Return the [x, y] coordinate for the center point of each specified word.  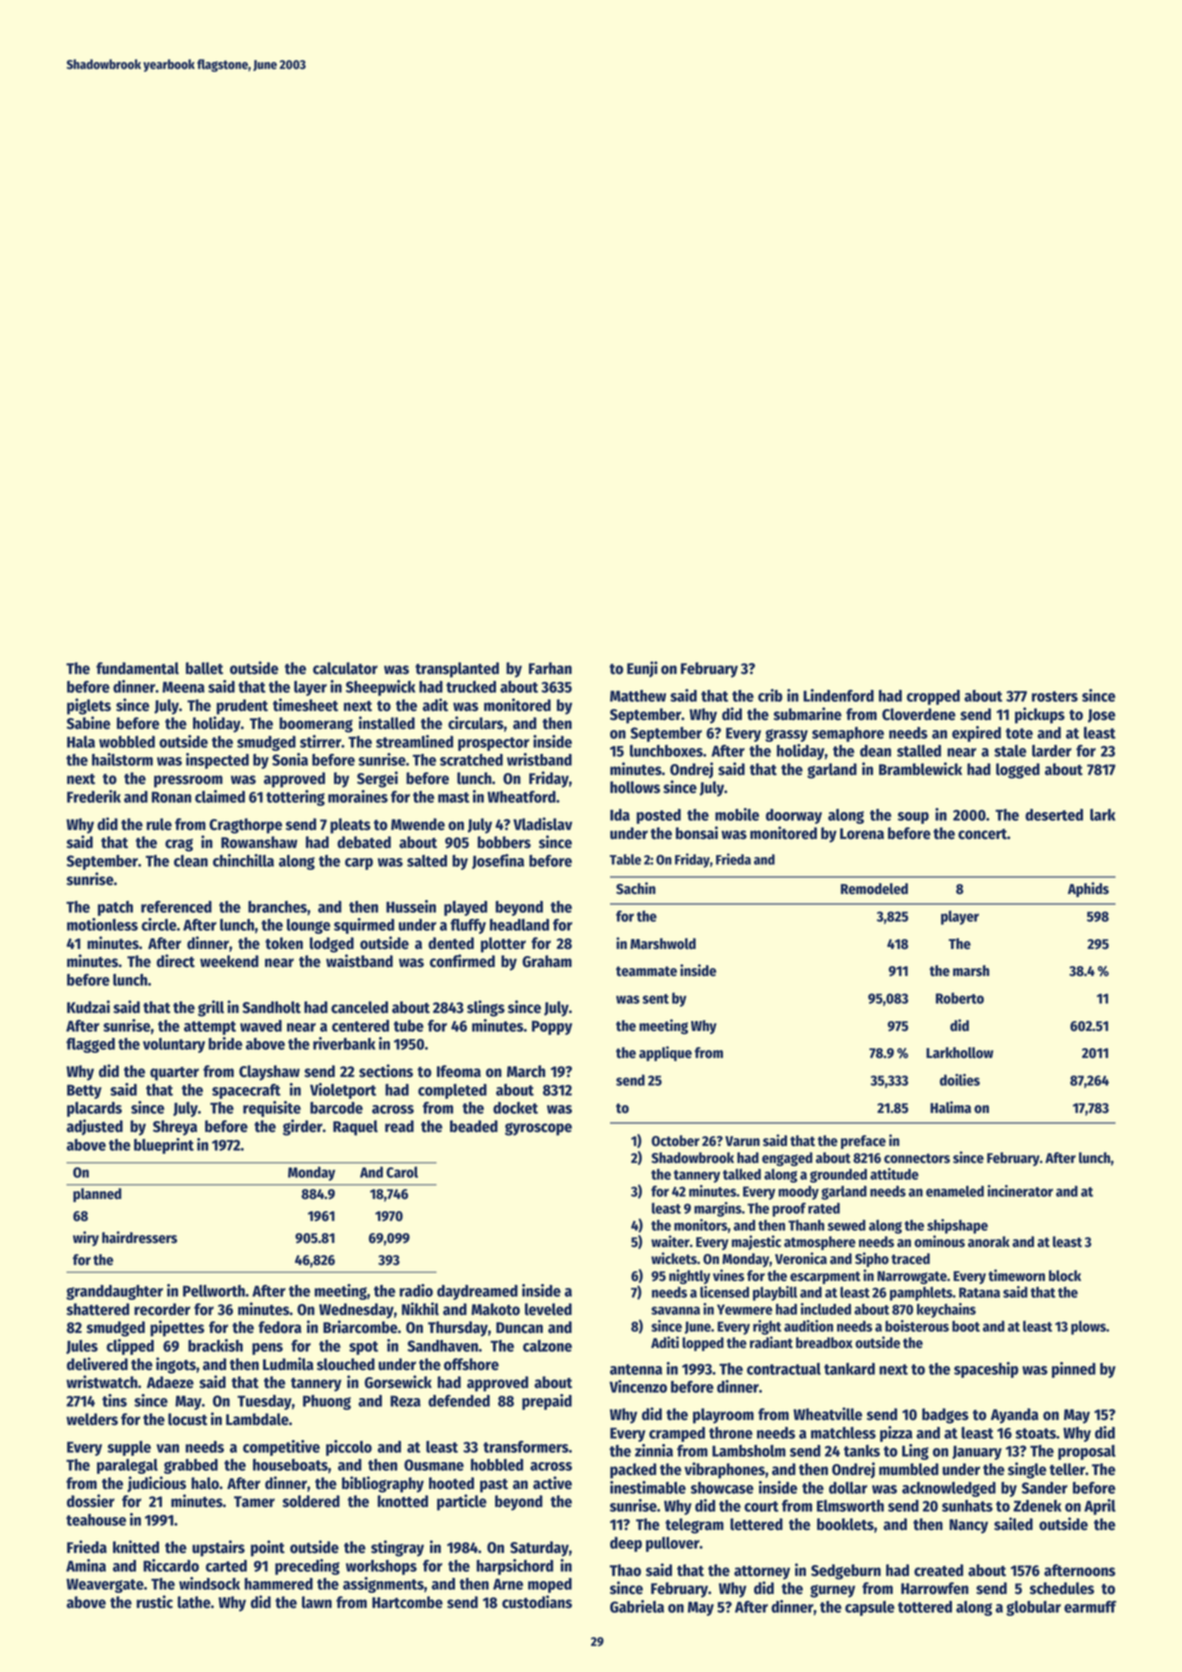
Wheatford [521, 797]
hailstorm [122, 759]
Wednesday [356, 1311]
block [1065, 1276]
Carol [402, 1172]
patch [115, 908]
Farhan [550, 668]
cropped [933, 697]
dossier [91, 1501]
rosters [1055, 696]
